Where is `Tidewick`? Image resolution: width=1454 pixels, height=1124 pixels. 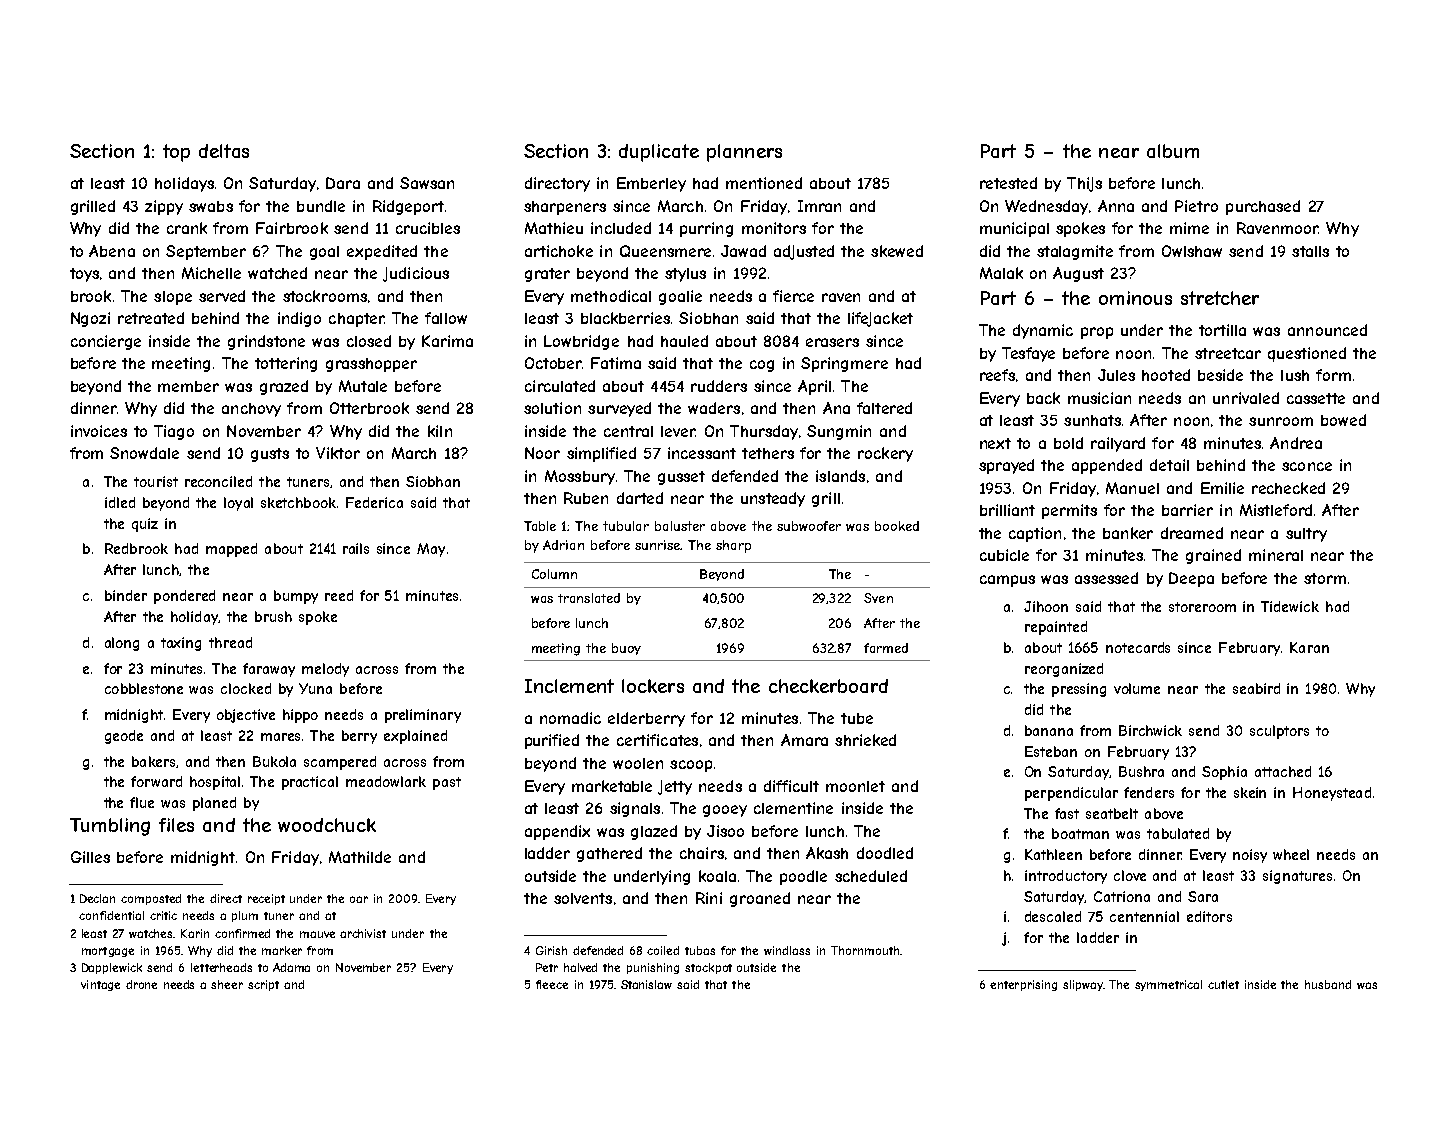 Tidewick is located at coordinates (1290, 606).
